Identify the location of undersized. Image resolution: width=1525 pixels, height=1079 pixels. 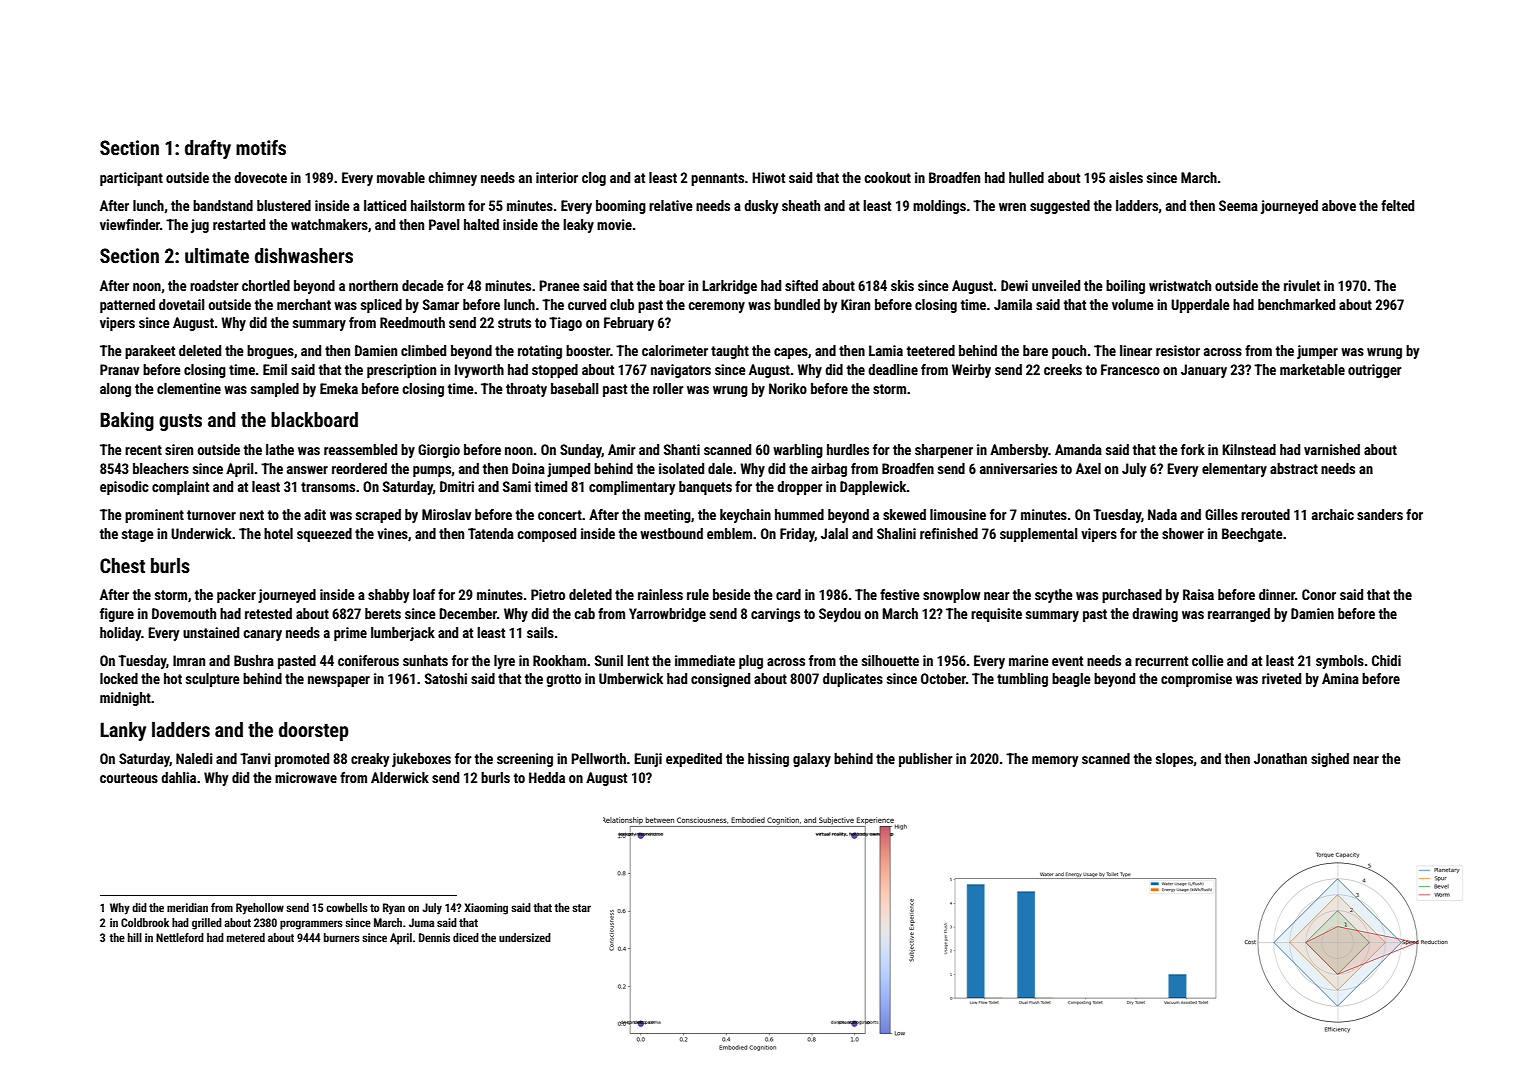
(525, 937).
